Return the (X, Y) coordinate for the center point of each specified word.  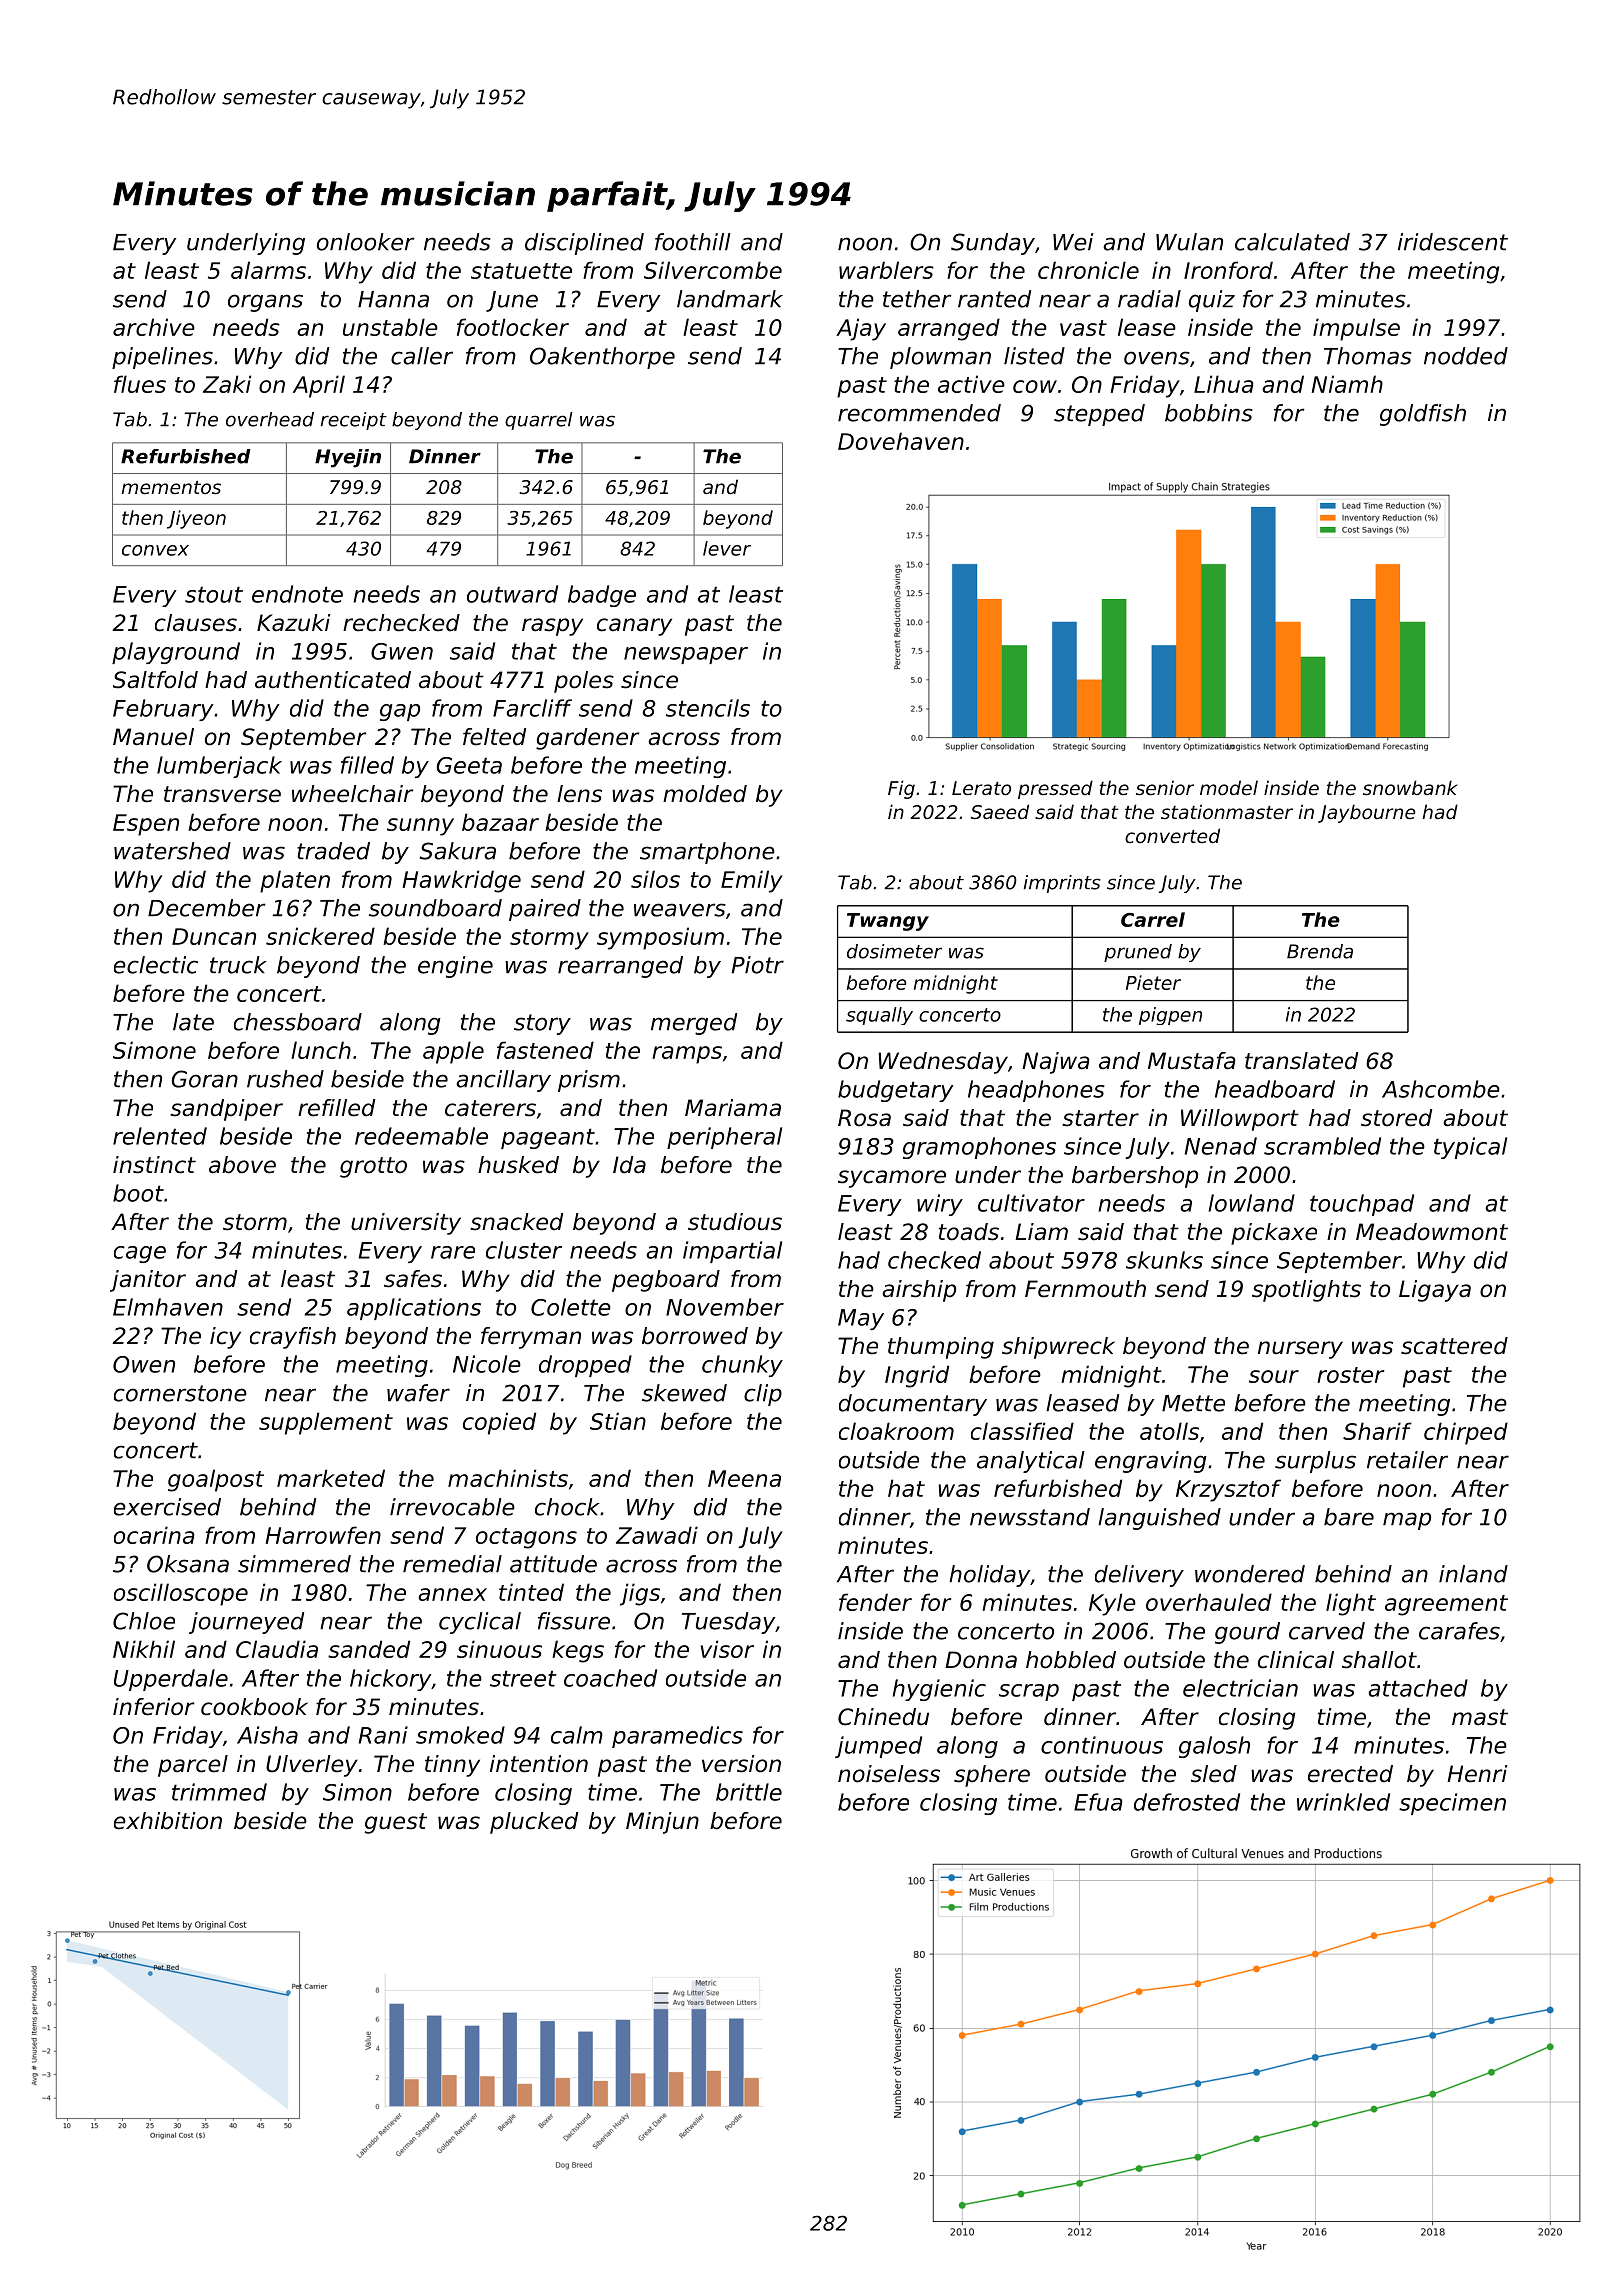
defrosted (1187, 1802)
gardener (587, 739)
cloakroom (896, 1431)
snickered (320, 936)
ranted (994, 299)
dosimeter (894, 951)
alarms (268, 270)
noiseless (889, 1774)
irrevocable (452, 1507)
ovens (1157, 358)
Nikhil (144, 1649)
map (1407, 1521)
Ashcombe (1441, 1089)
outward (512, 594)
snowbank (1410, 787)
